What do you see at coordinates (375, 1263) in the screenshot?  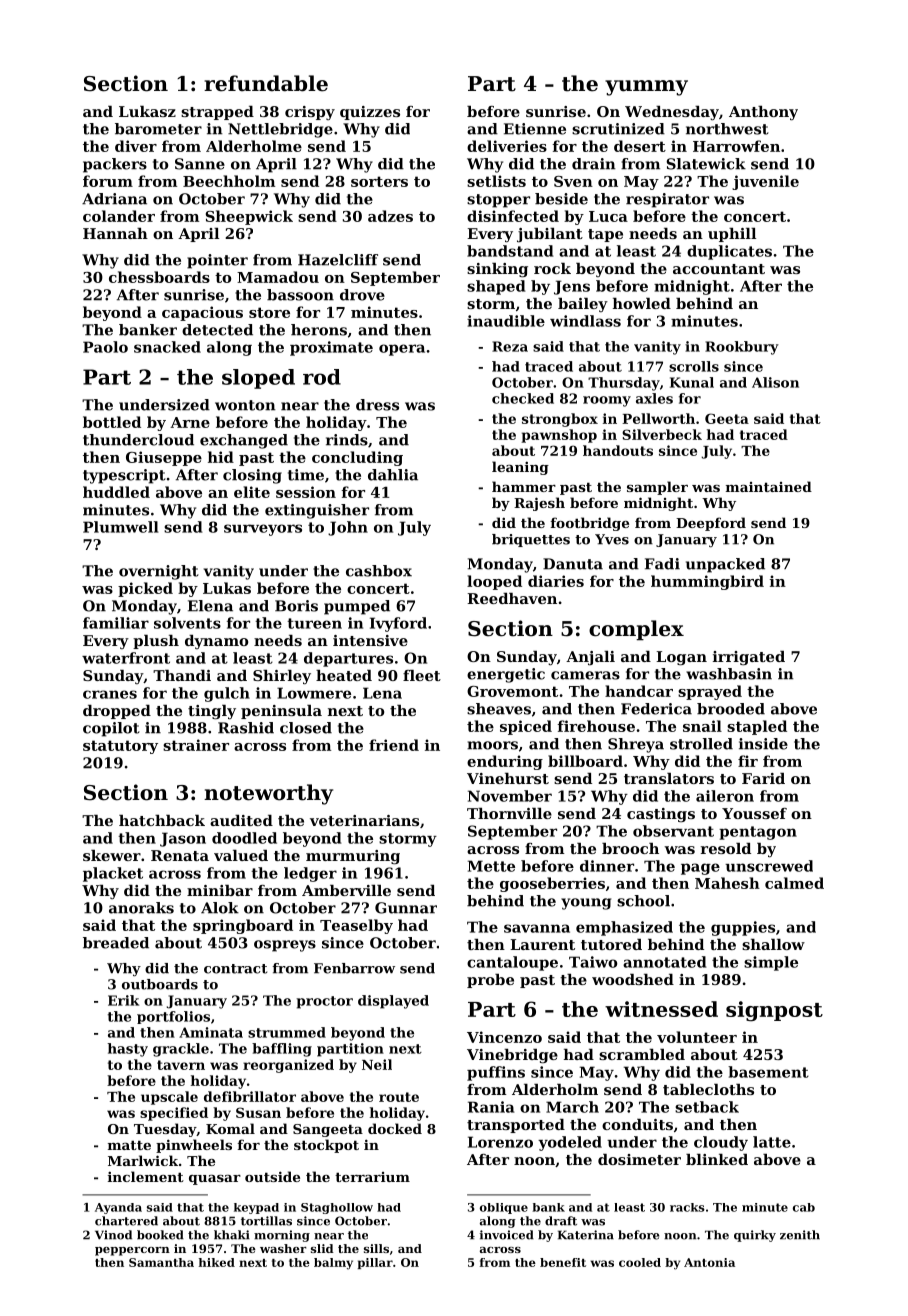 I see `pillar` at bounding box center [375, 1263].
